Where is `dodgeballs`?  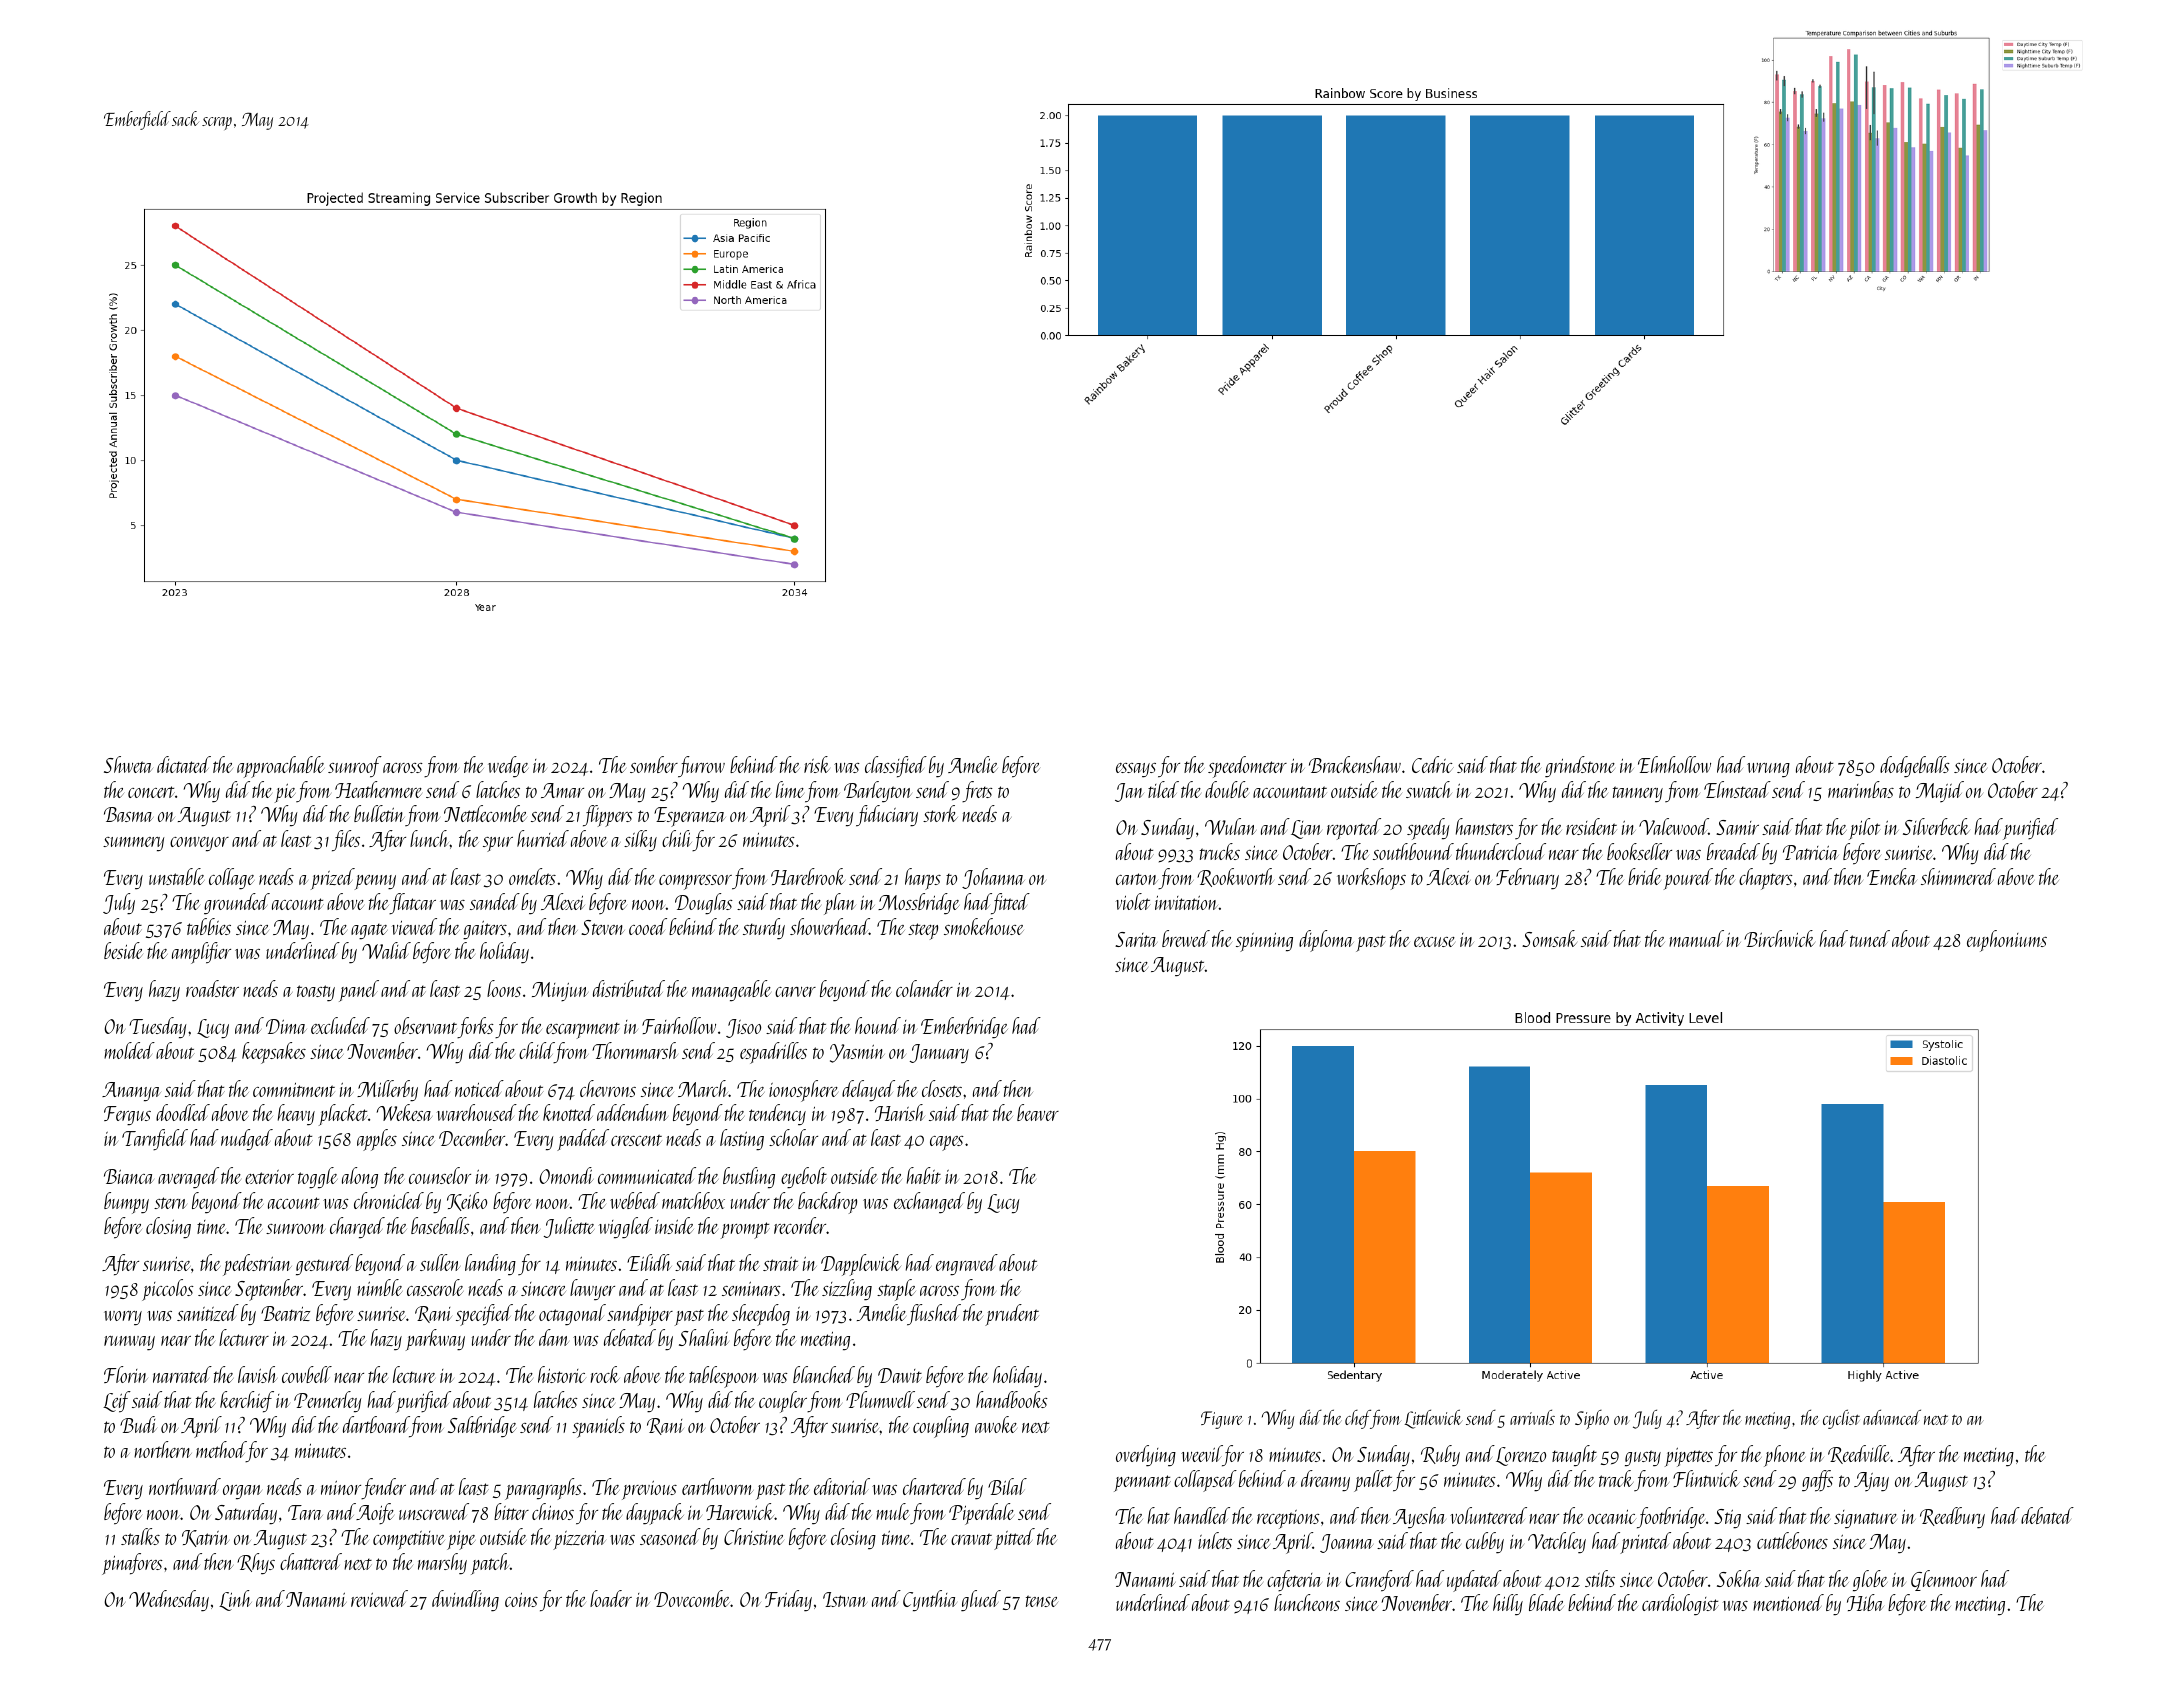 dodgeballs is located at coordinates (1915, 767).
